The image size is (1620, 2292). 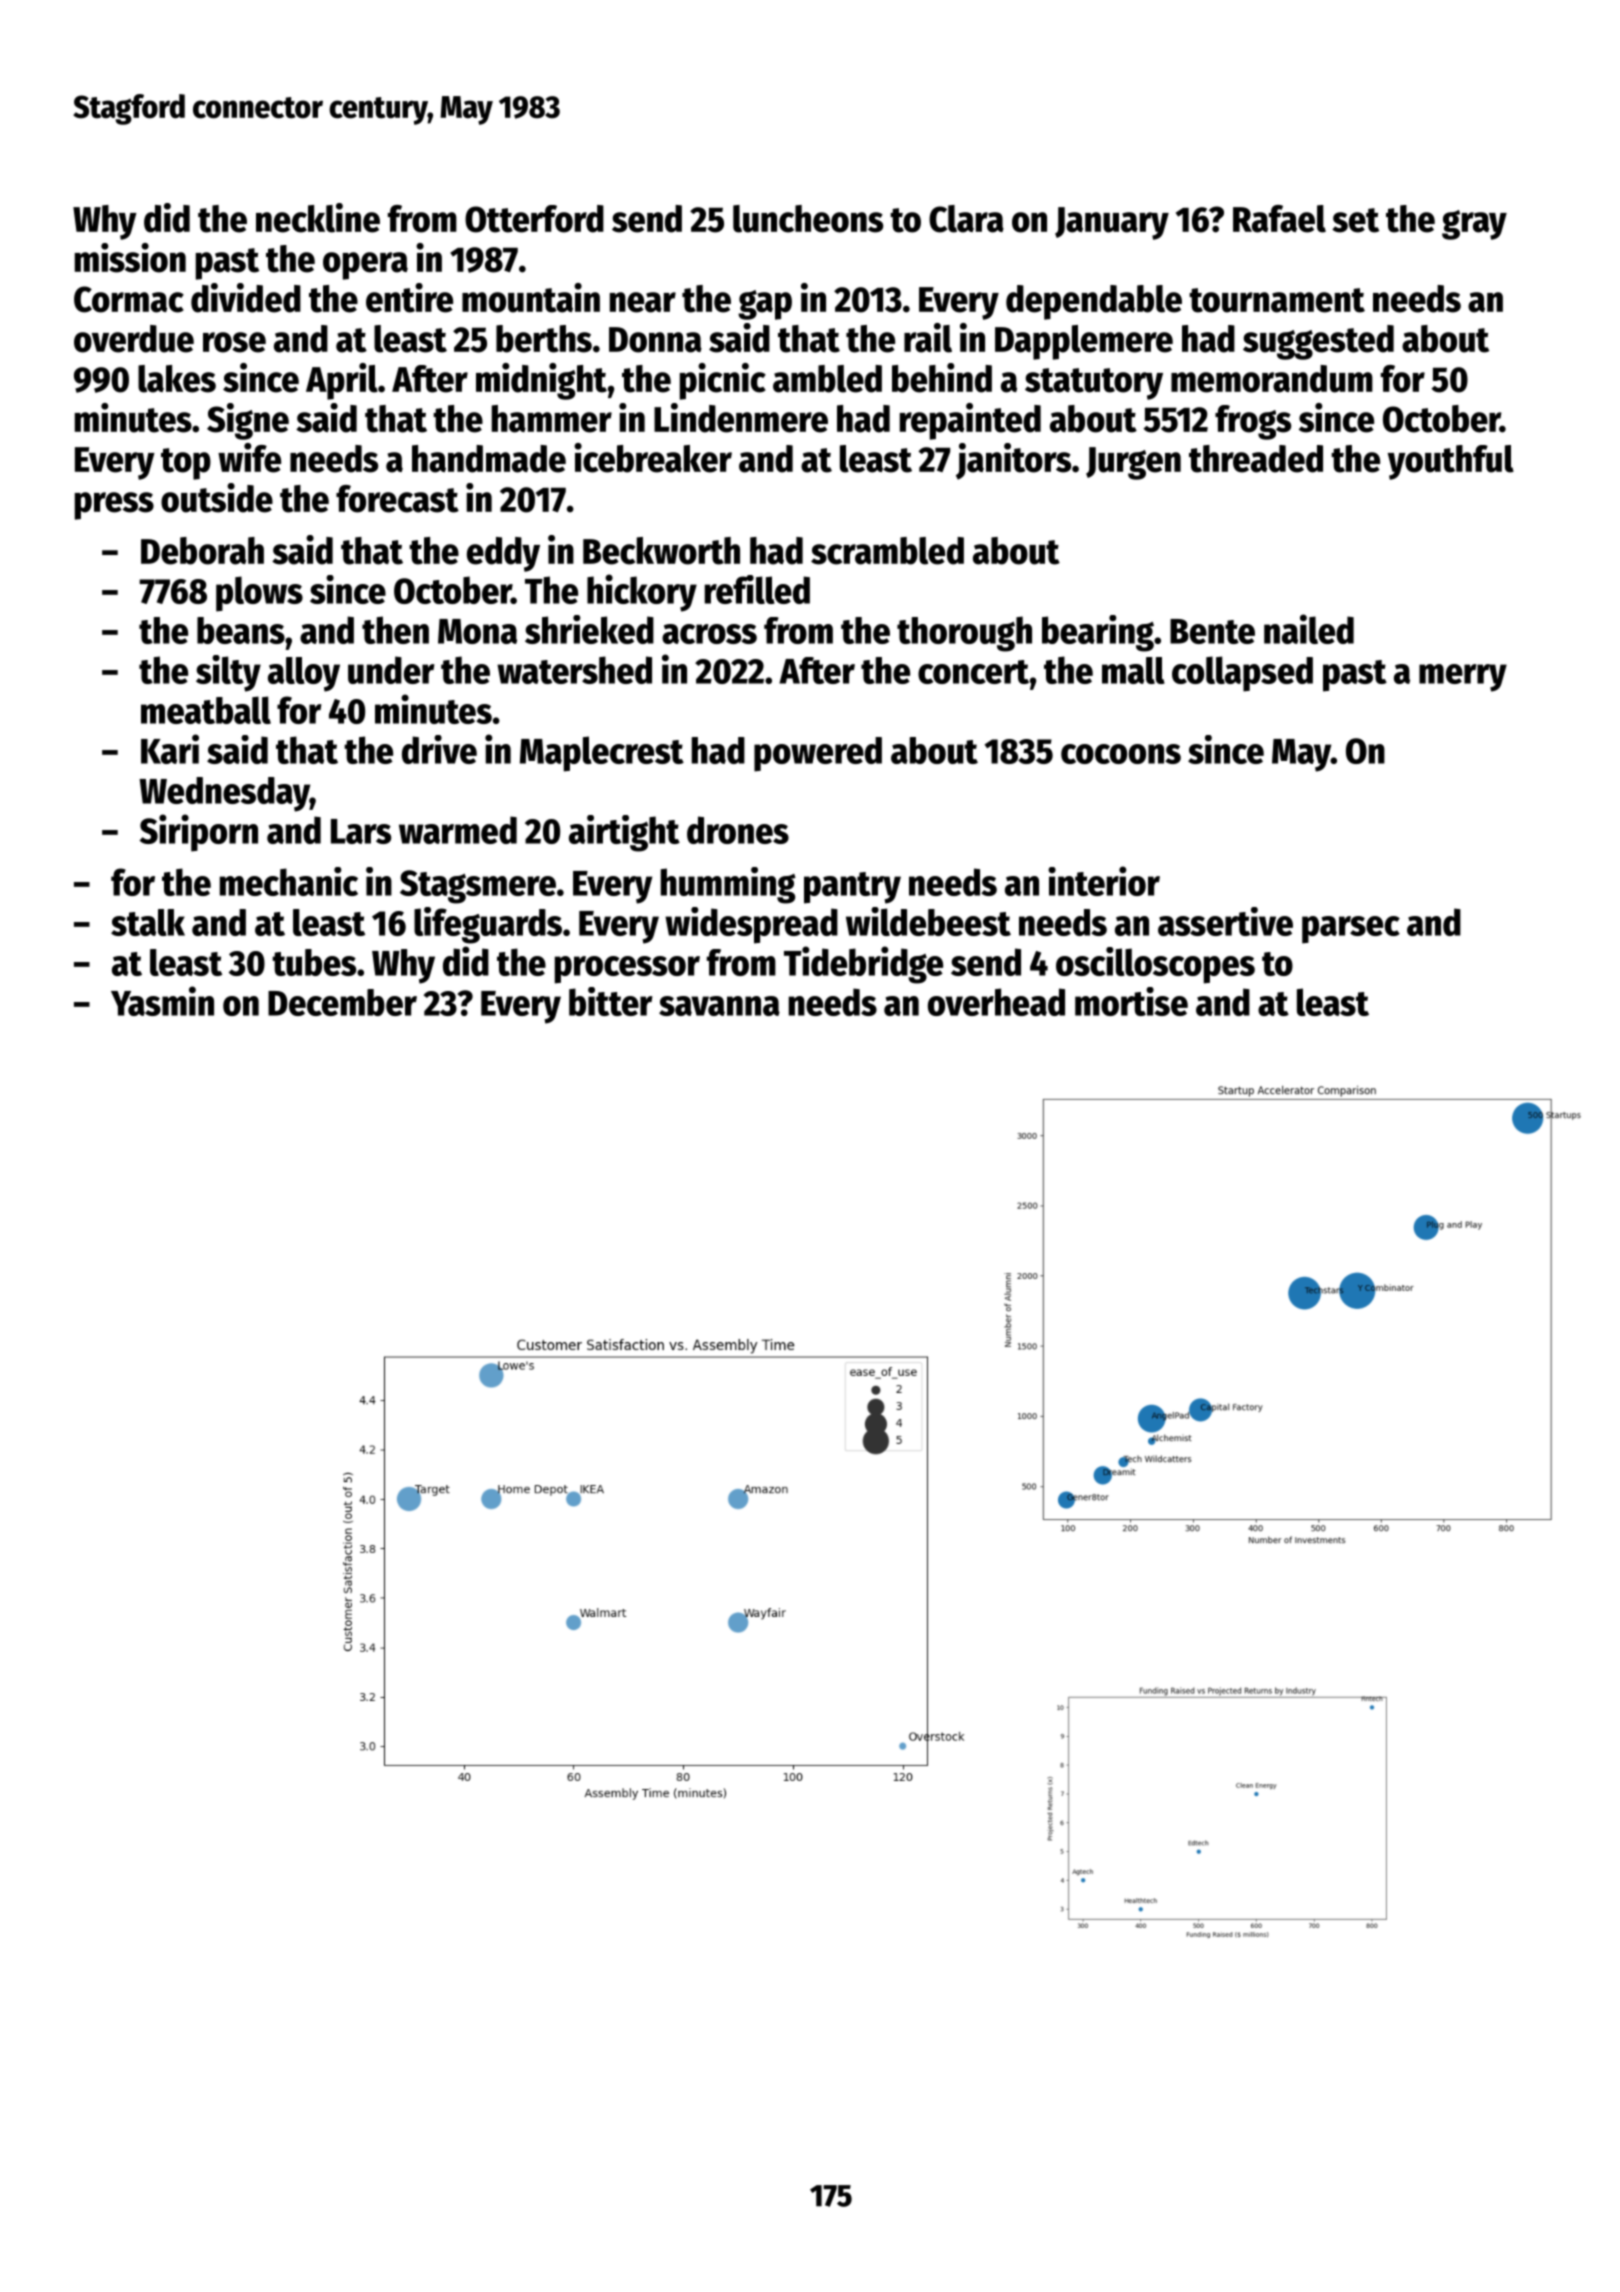 I want to click on mountain, so click(x=531, y=298).
